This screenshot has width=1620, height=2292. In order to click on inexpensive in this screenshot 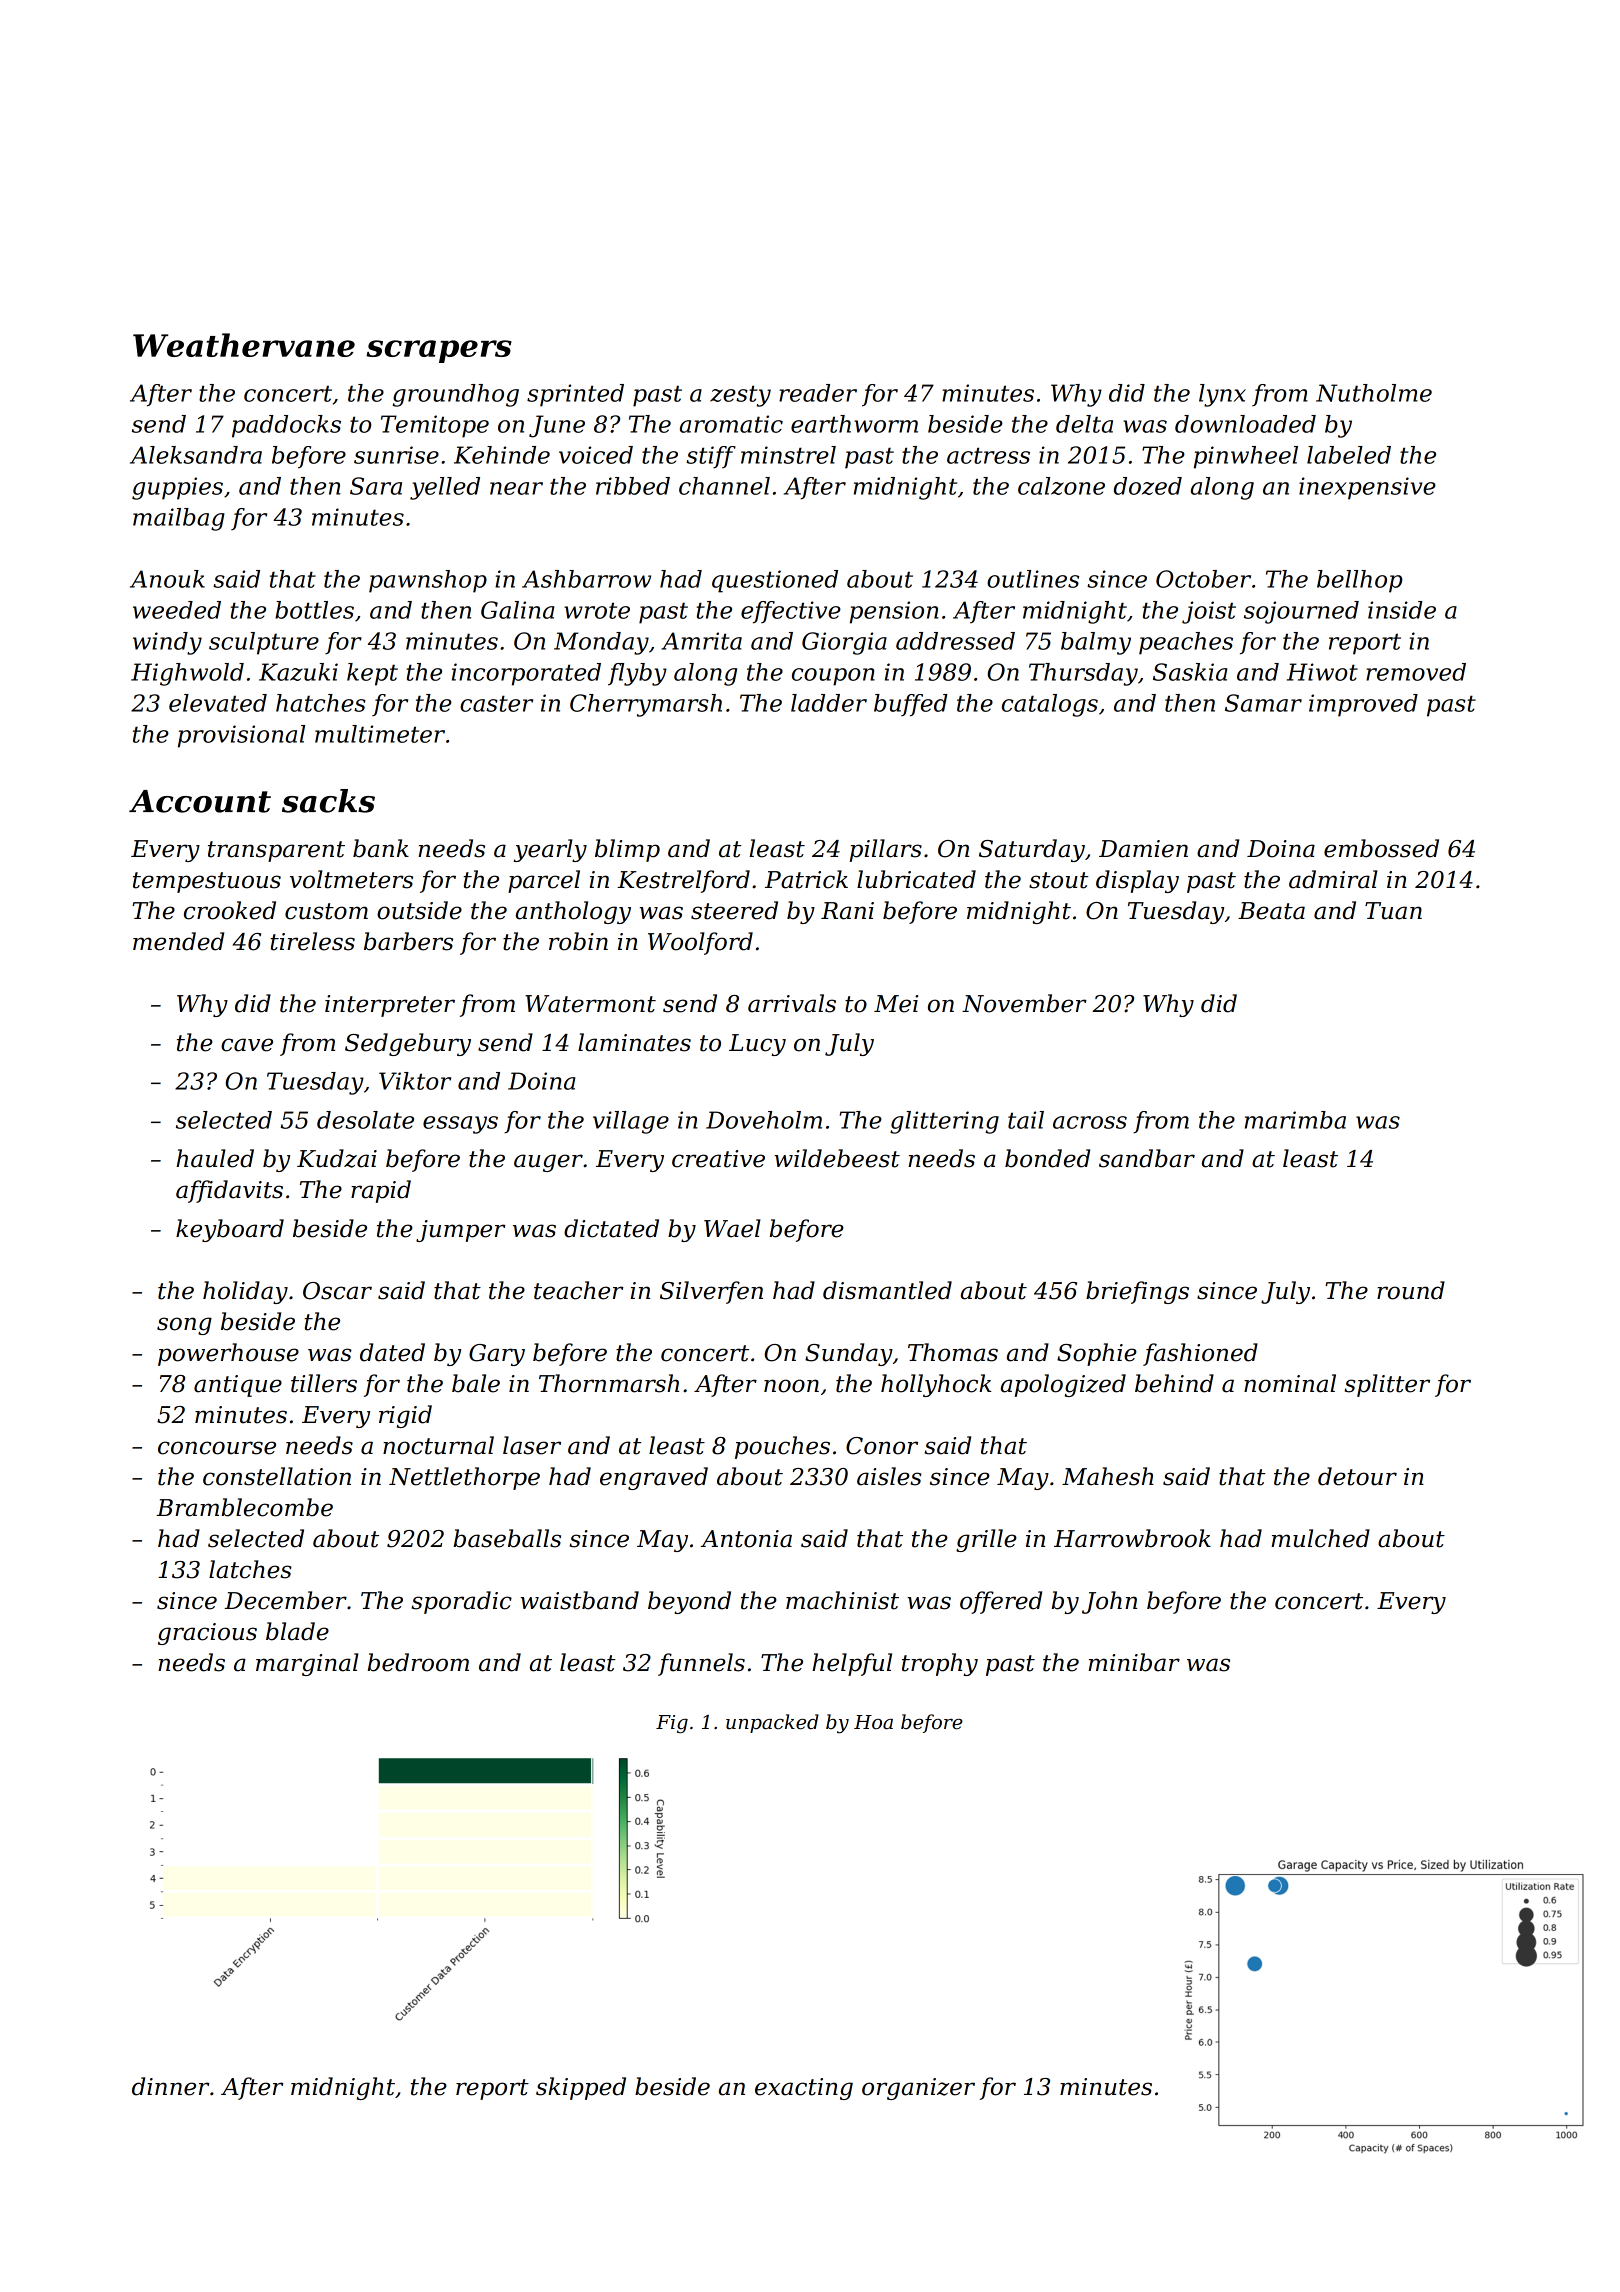, I will do `click(1367, 488)`.
